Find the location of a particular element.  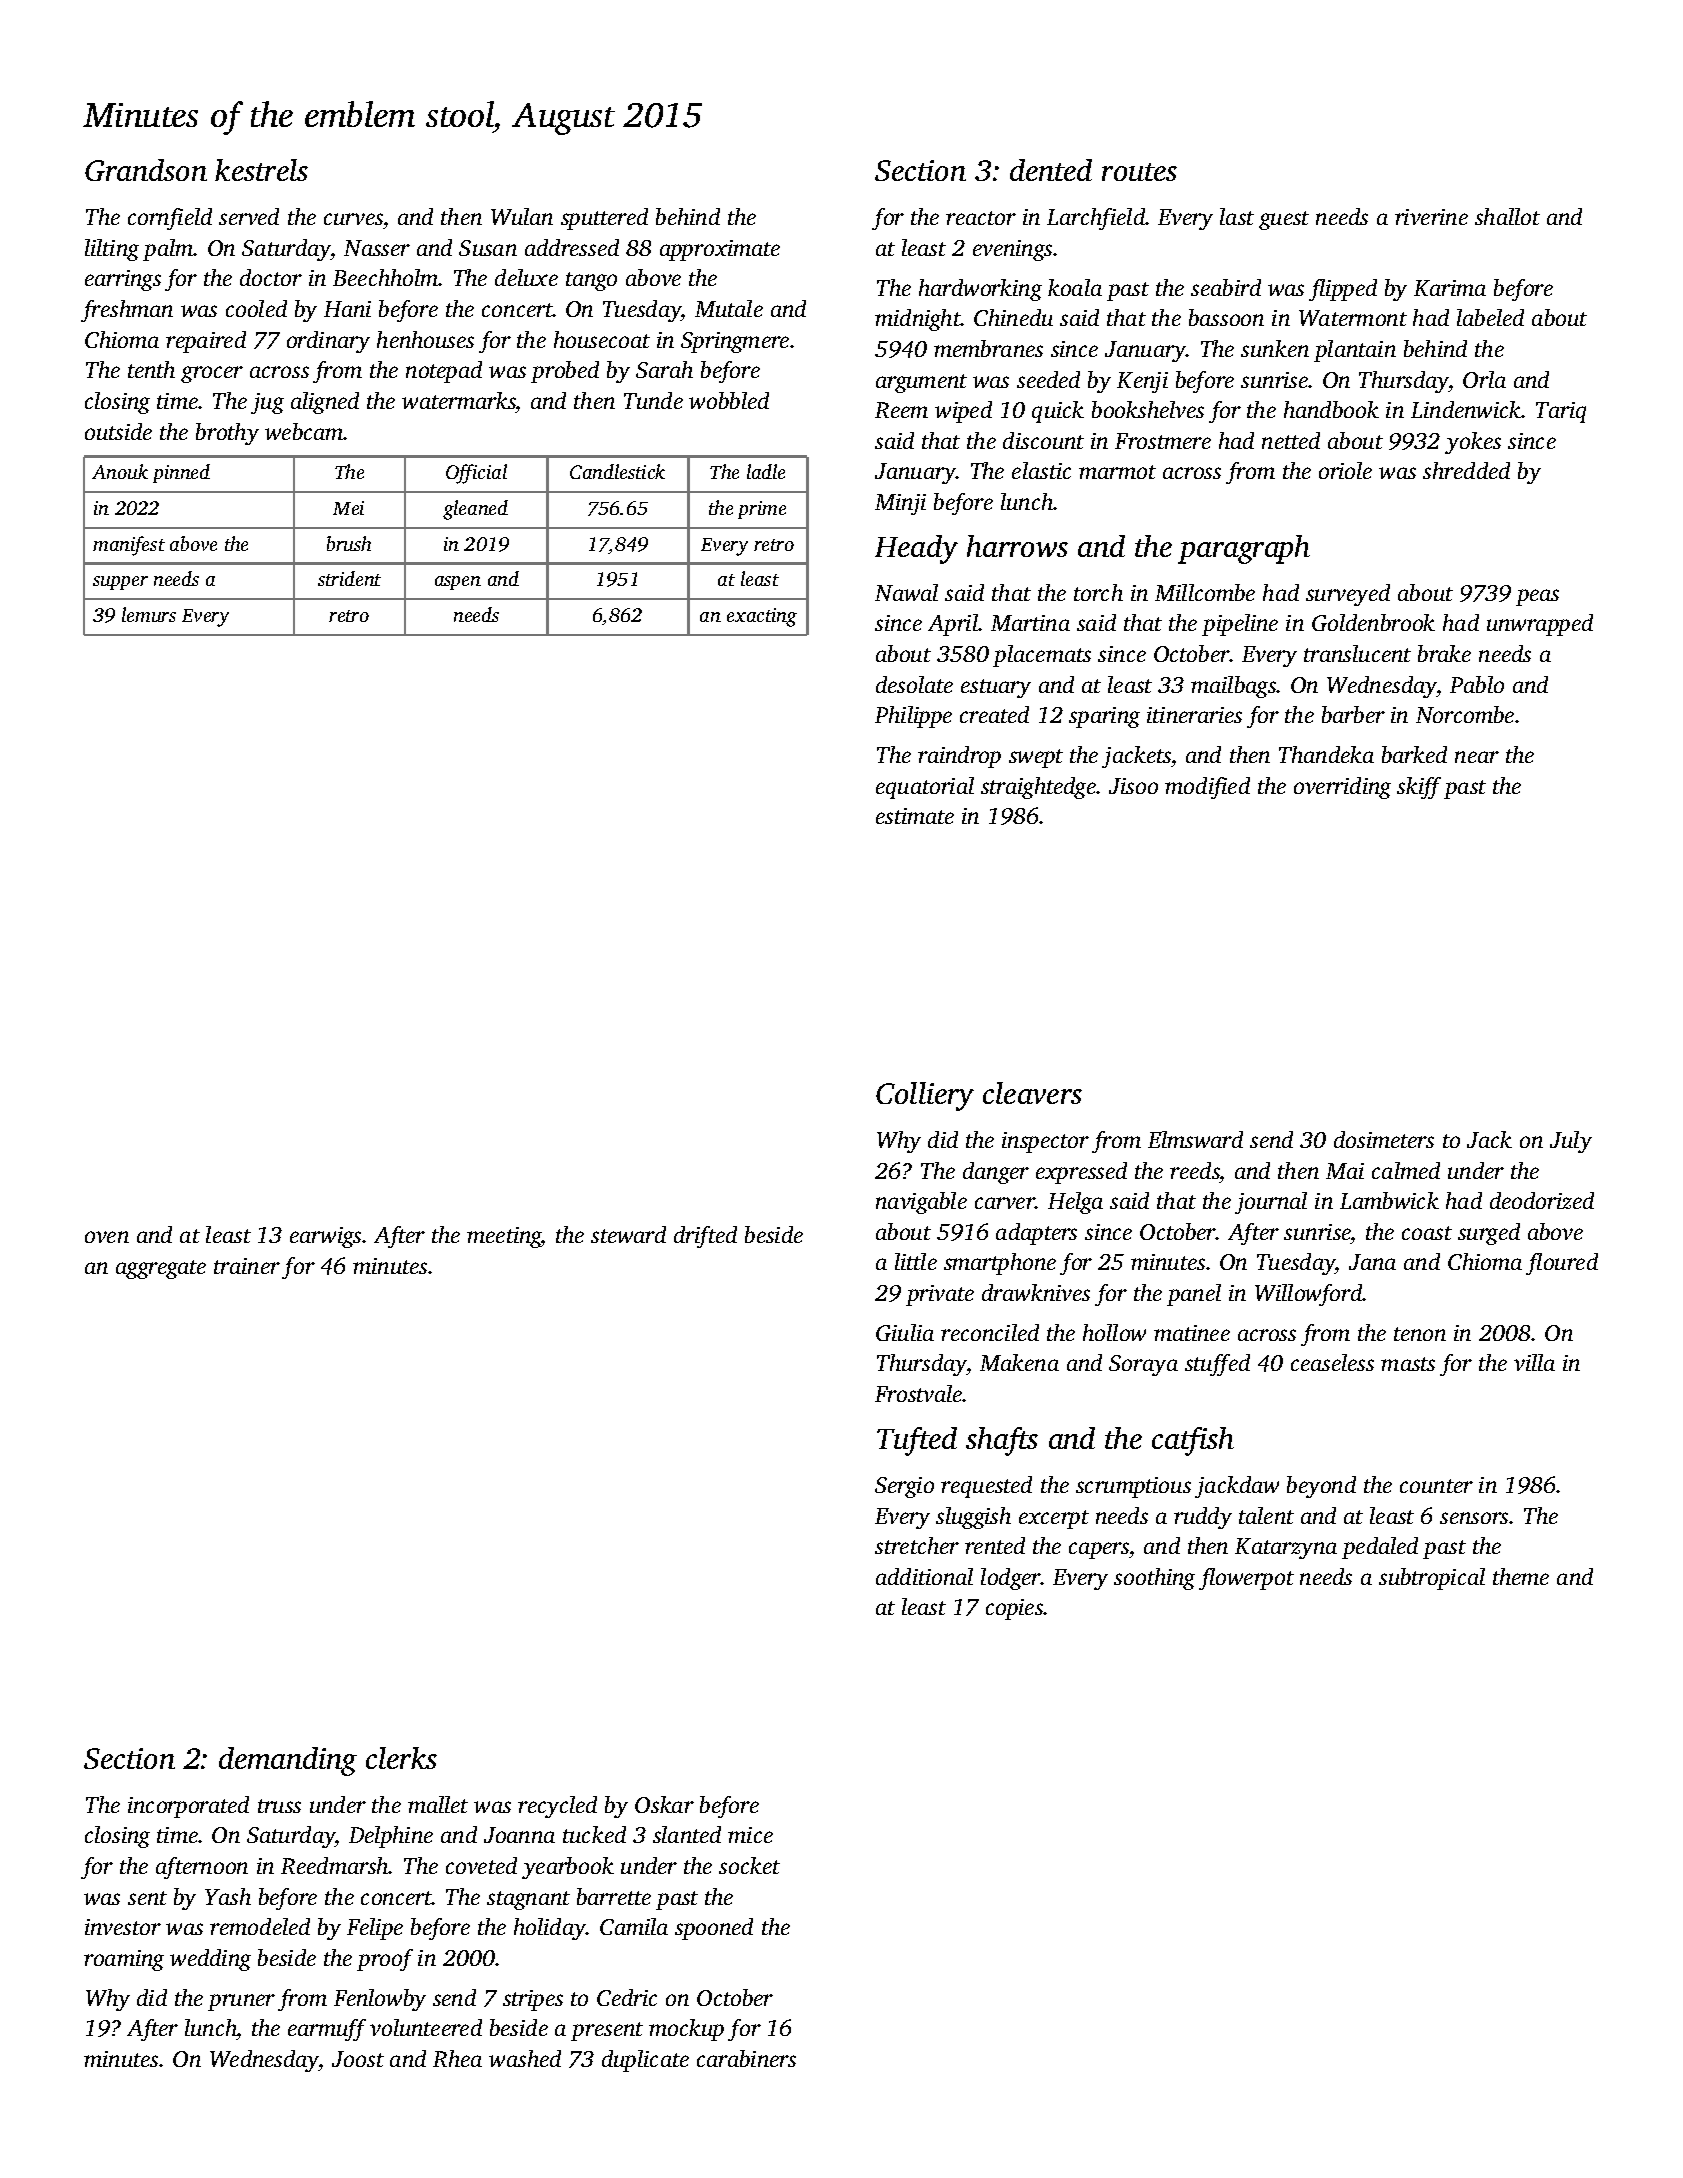

earwigs is located at coordinates (325, 1237).
